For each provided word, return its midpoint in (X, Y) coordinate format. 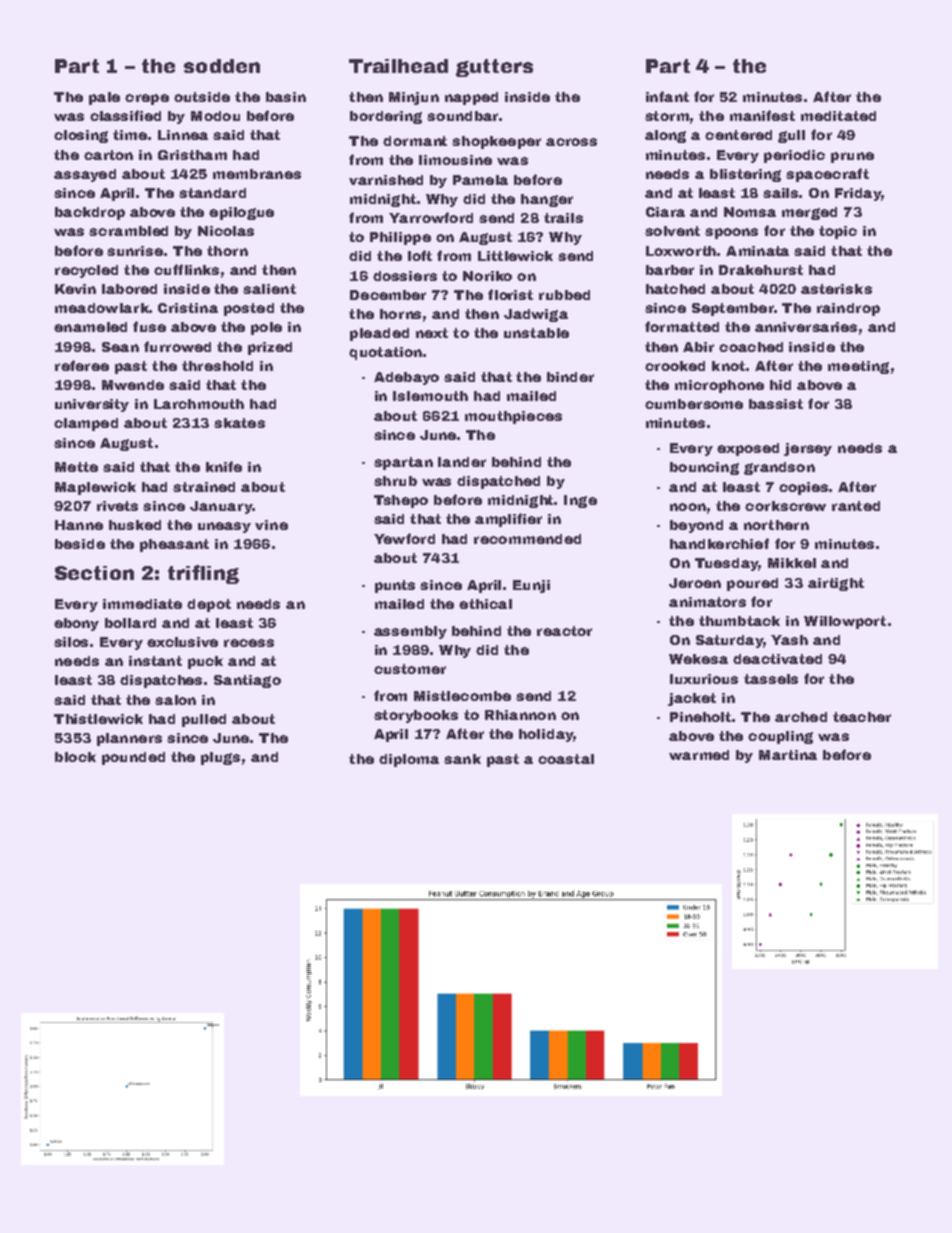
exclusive (182, 642)
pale (104, 98)
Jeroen (695, 583)
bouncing (704, 468)
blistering (745, 175)
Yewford (404, 538)
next (432, 333)
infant (667, 96)
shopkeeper (496, 142)
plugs (220, 758)
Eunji (531, 586)
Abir (698, 347)
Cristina (188, 308)
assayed (85, 175)
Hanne (79, 525)
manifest (762, 115)
